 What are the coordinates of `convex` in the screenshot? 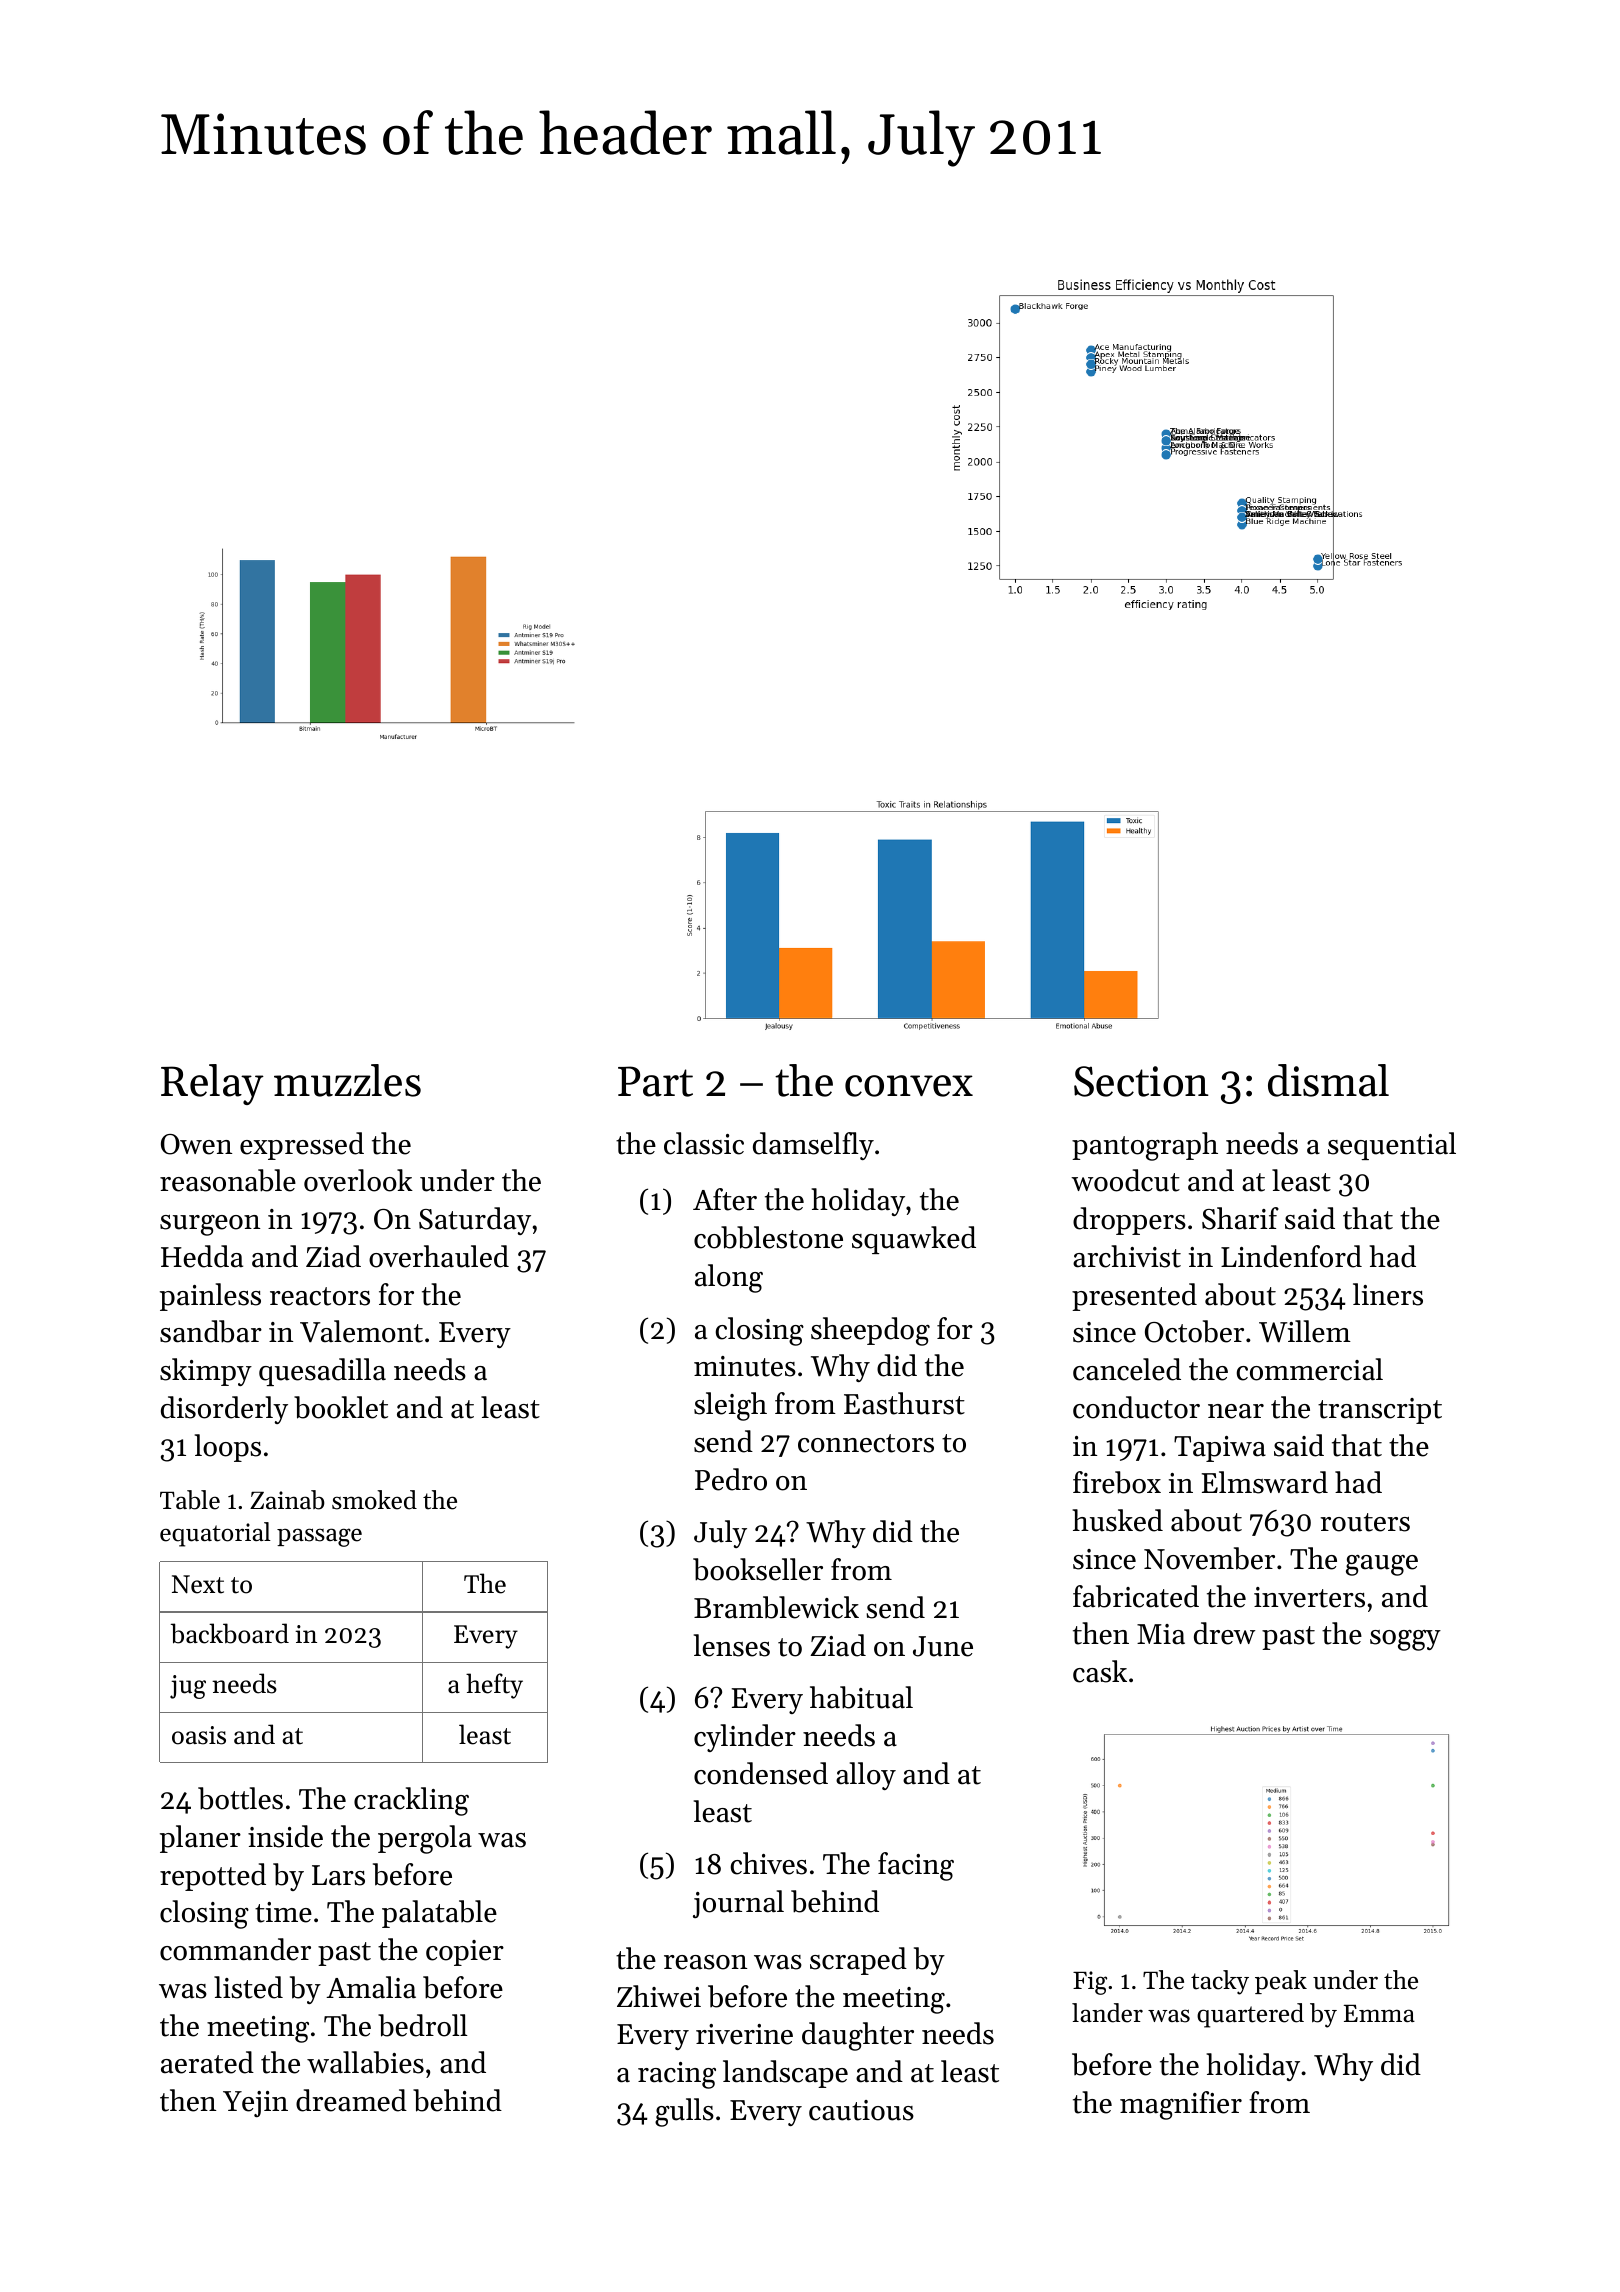 It's located at (909, 1086).
